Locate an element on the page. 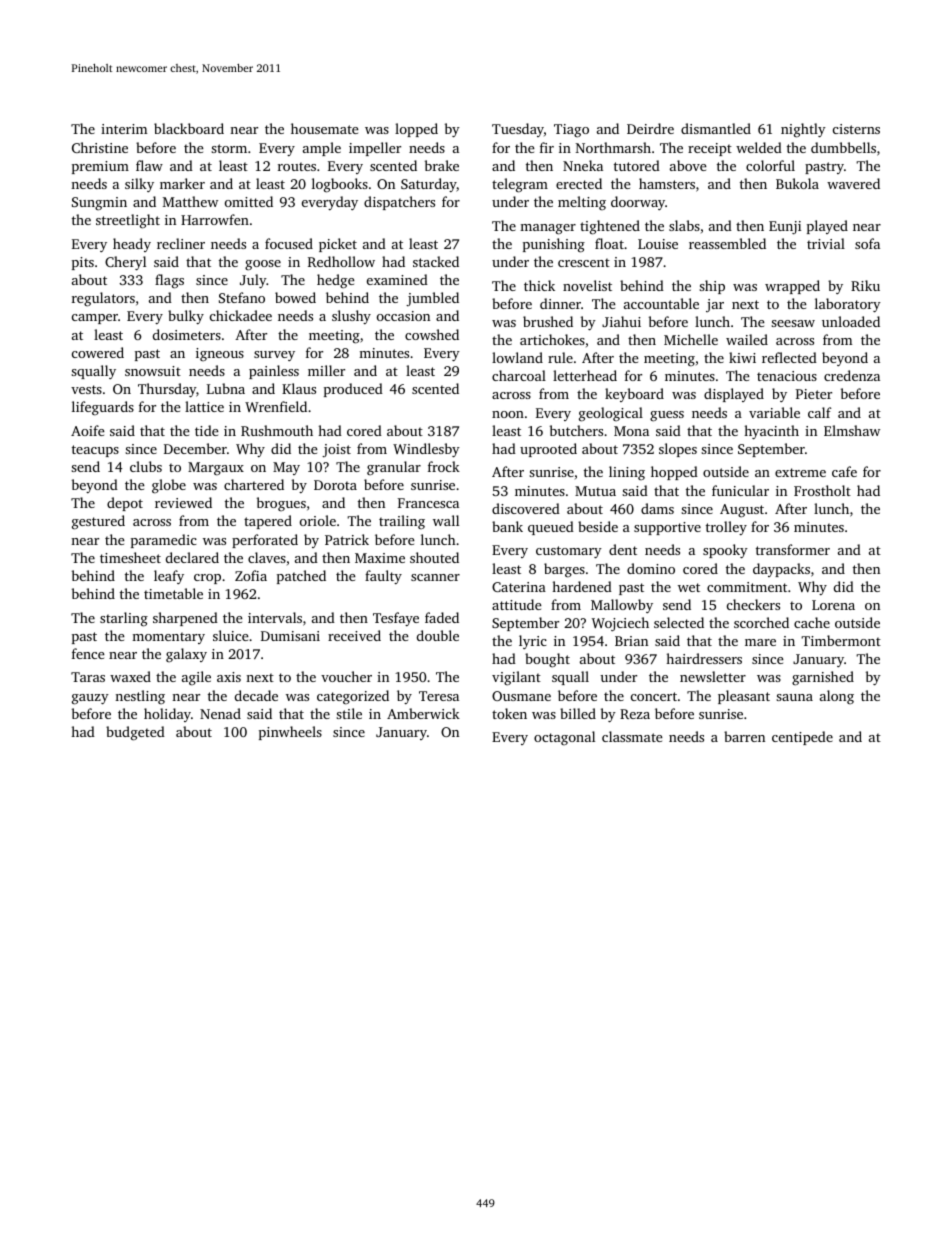  Klaus is located at coordinates (299, 388).
